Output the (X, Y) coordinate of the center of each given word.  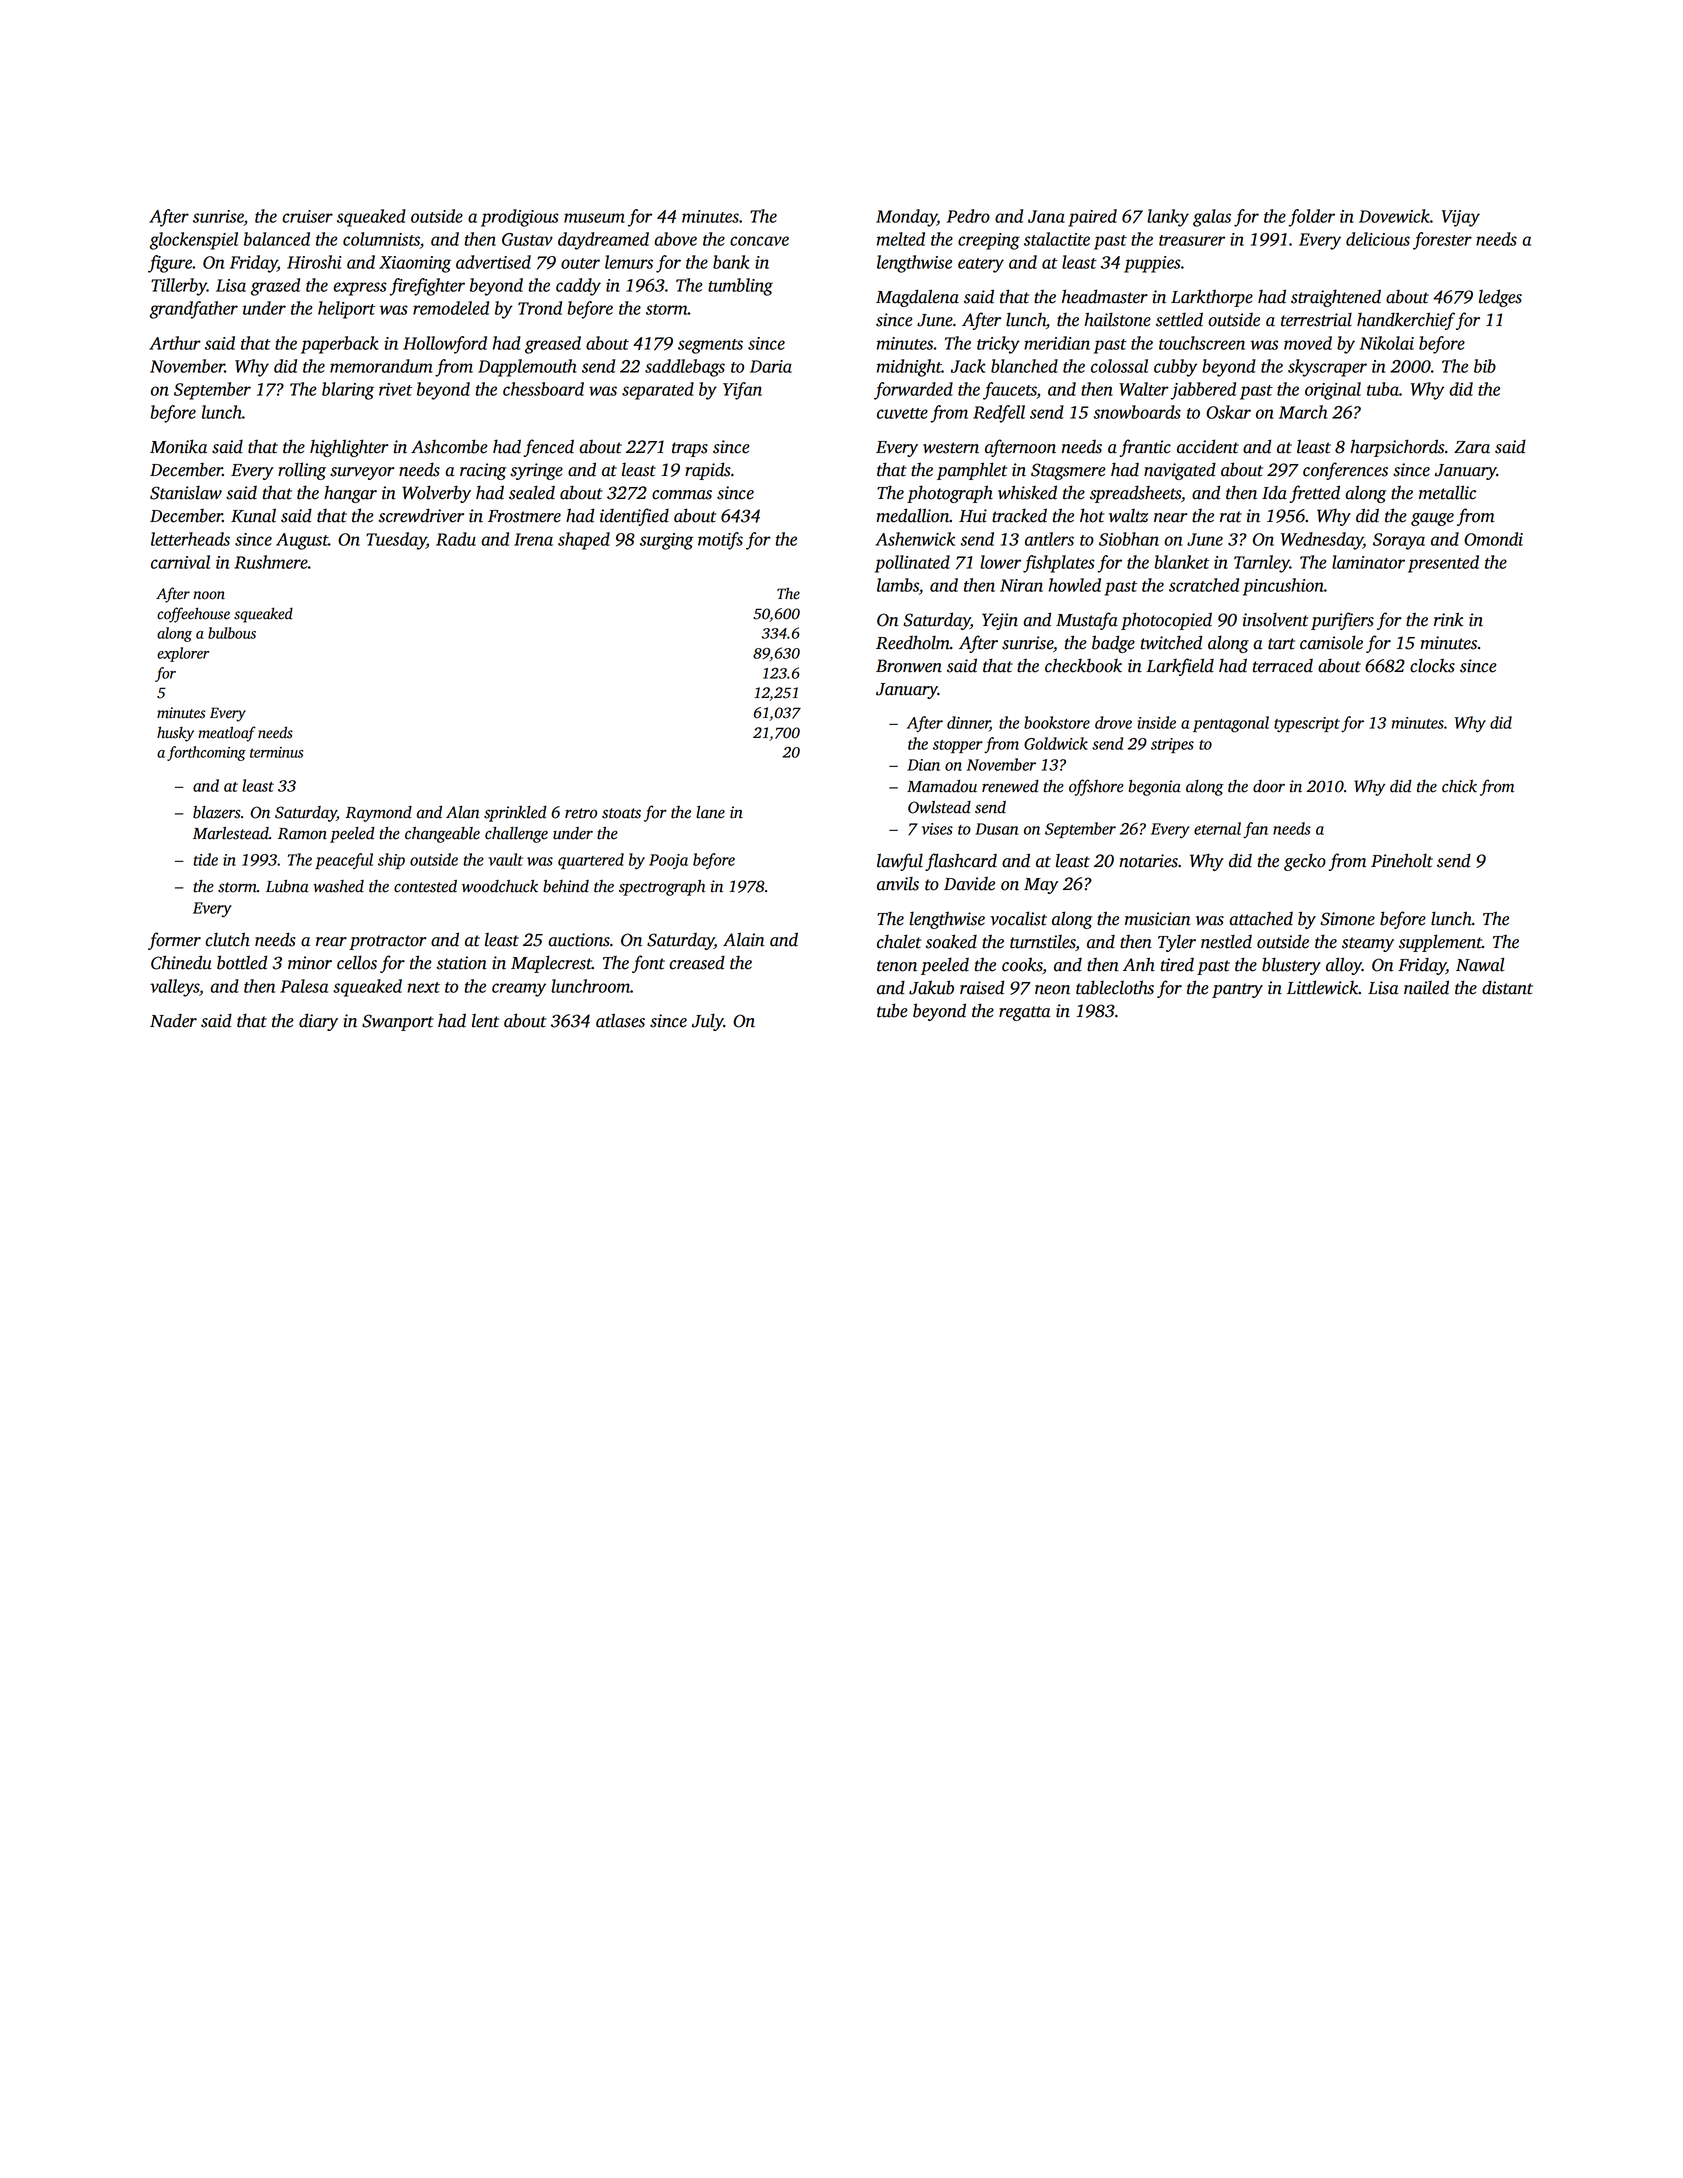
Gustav (527, 239)
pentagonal (1231, 724)
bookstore (1057, 722)
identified (634, 517)
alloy (1344, 966)
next (423, 987)
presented (1443, 564)
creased (697, 962)
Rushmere (271, 562)
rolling (302, 471)
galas (1212, 218)
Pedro (968, 216)
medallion (913, 515)
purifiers (1342, 621)
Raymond (378, 814)
